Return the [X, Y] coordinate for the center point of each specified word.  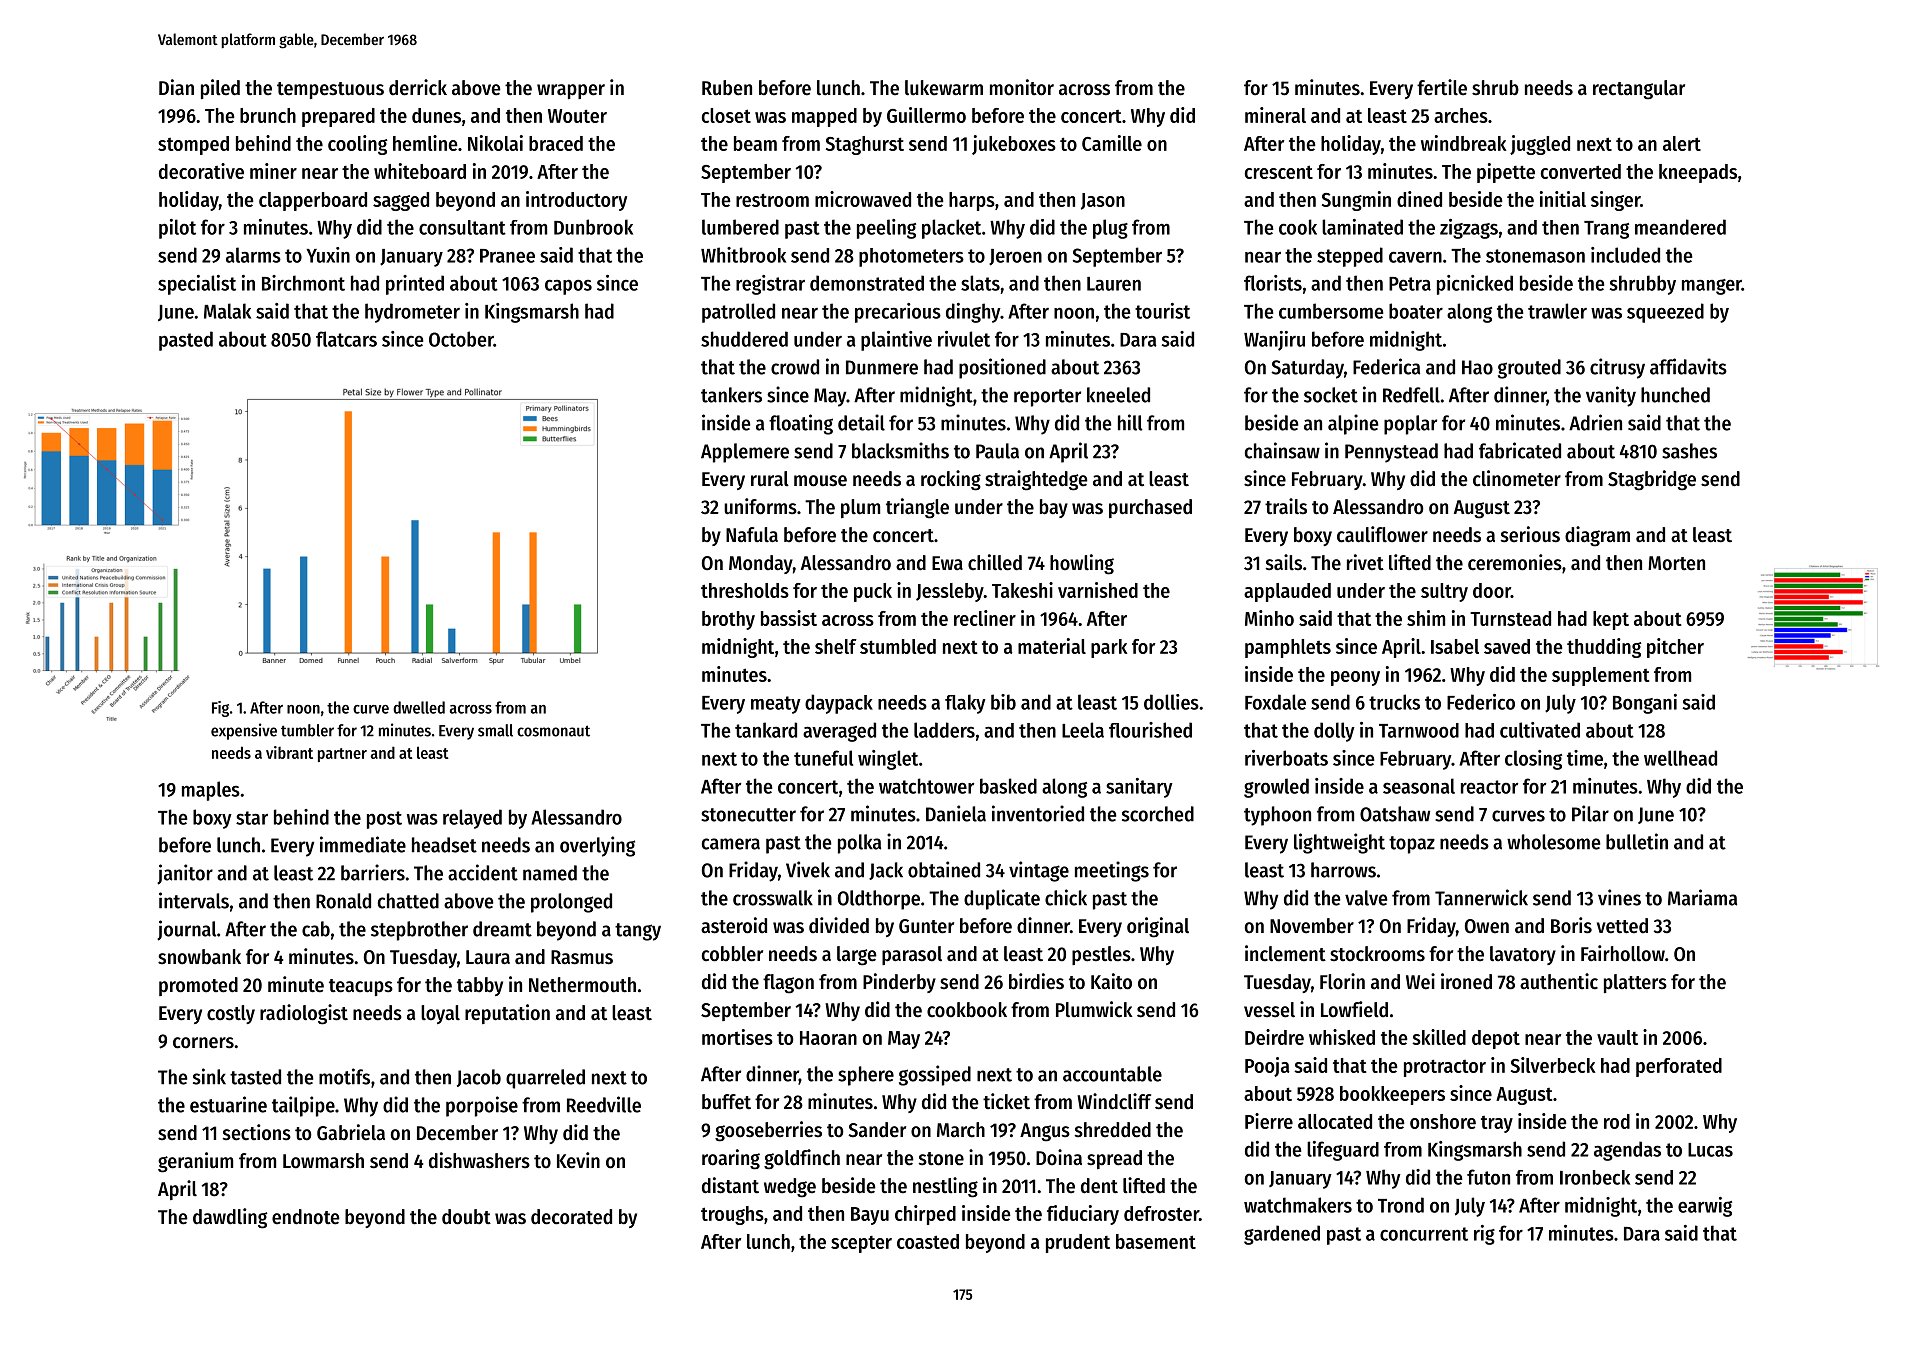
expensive [244, 731]
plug [1110, 229]
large [857, 956]
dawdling [230, 1218]
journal [187, 930]
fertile [1442, 87]
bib [1003, 702]
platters [1635, 983]
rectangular [1639, 90]
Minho [1269, 618]
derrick [418, 87]
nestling [945, 1187]
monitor [1022, 87]
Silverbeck [1553, 1065]
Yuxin [328, 255]
